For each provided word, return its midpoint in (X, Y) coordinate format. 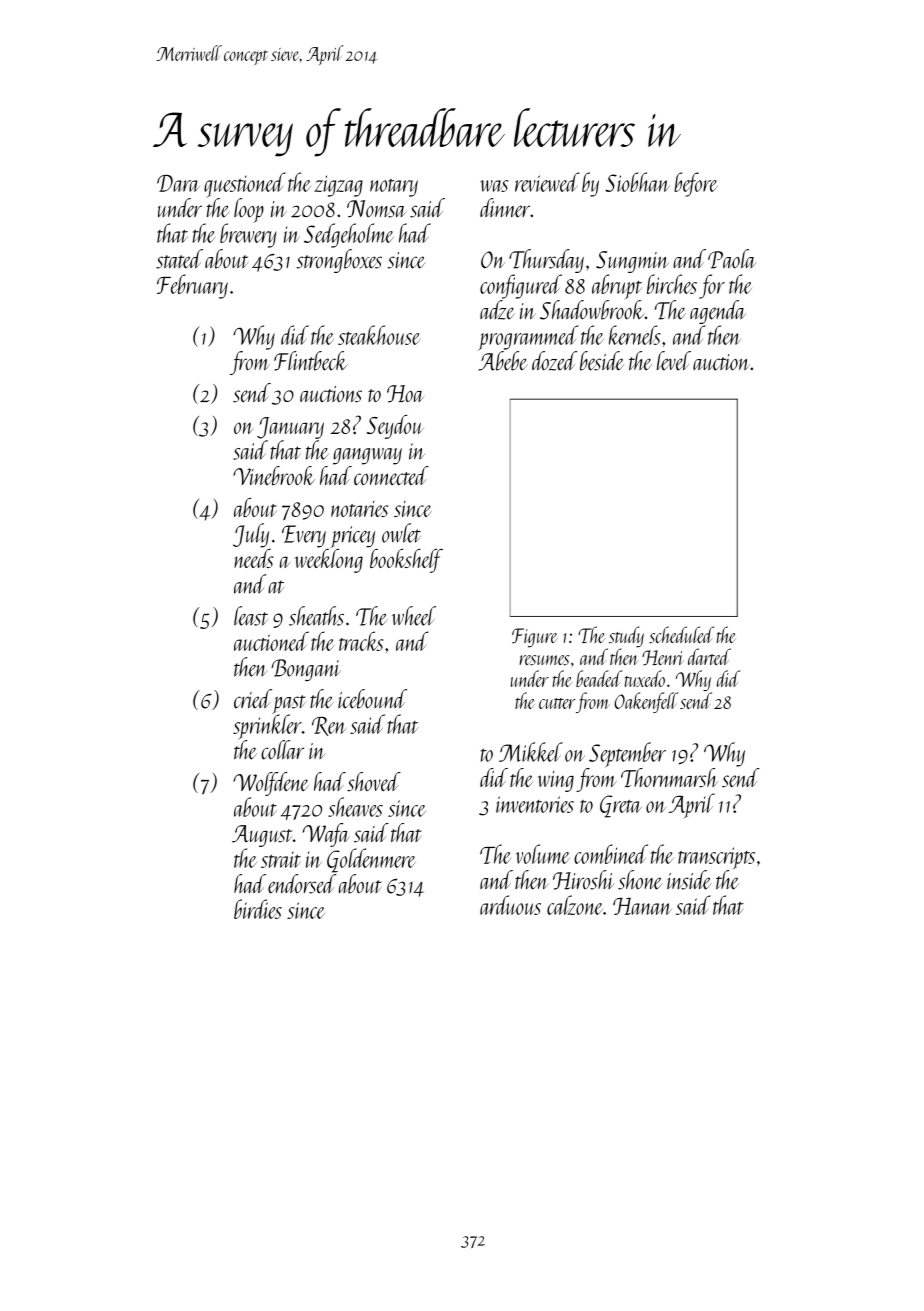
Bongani (306, 670)
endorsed (302, 884)
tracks (361, 641)
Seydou (395, 427)
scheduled (681, 635)
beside (602, 361)
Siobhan (637, 182)
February (192, 286)
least (251, 616)
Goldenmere (371, 860)
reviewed (547, 182)
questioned (245, 185)
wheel (414, 616)
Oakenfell (646, 702)
